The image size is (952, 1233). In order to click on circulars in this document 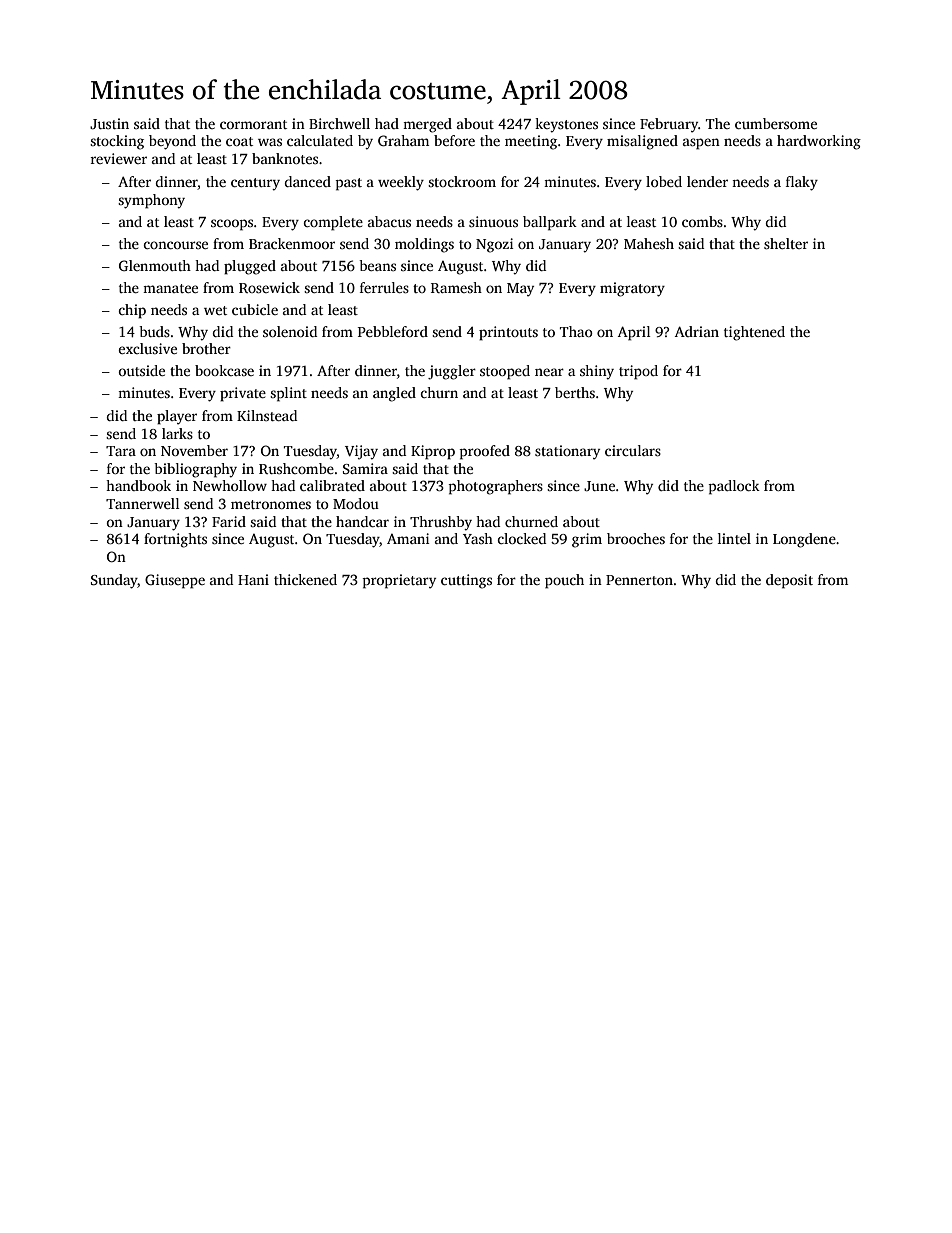, I will do `click(633, 450)`.
